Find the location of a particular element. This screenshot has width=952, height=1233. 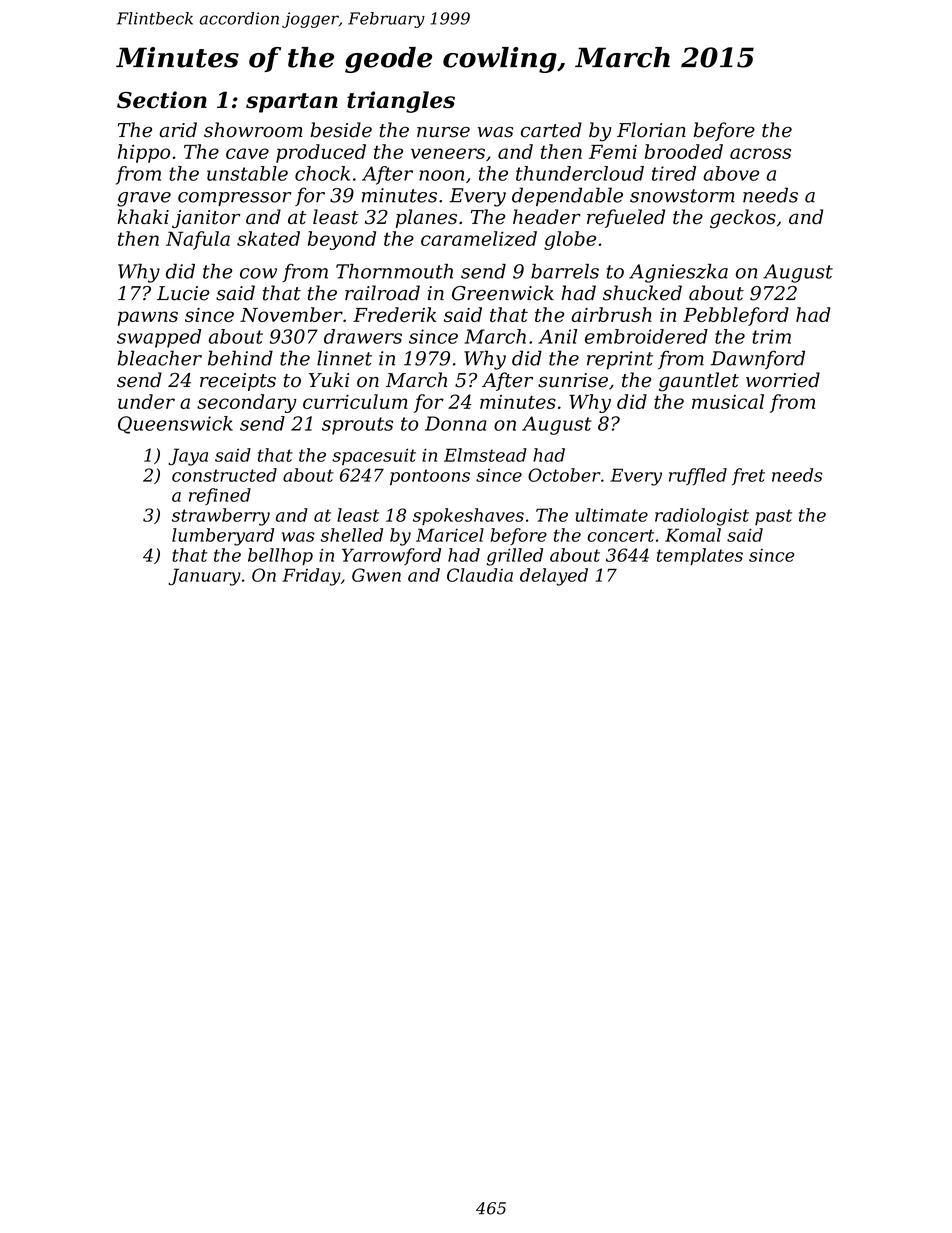

Elmstead is located at coordinates (485, 455).
